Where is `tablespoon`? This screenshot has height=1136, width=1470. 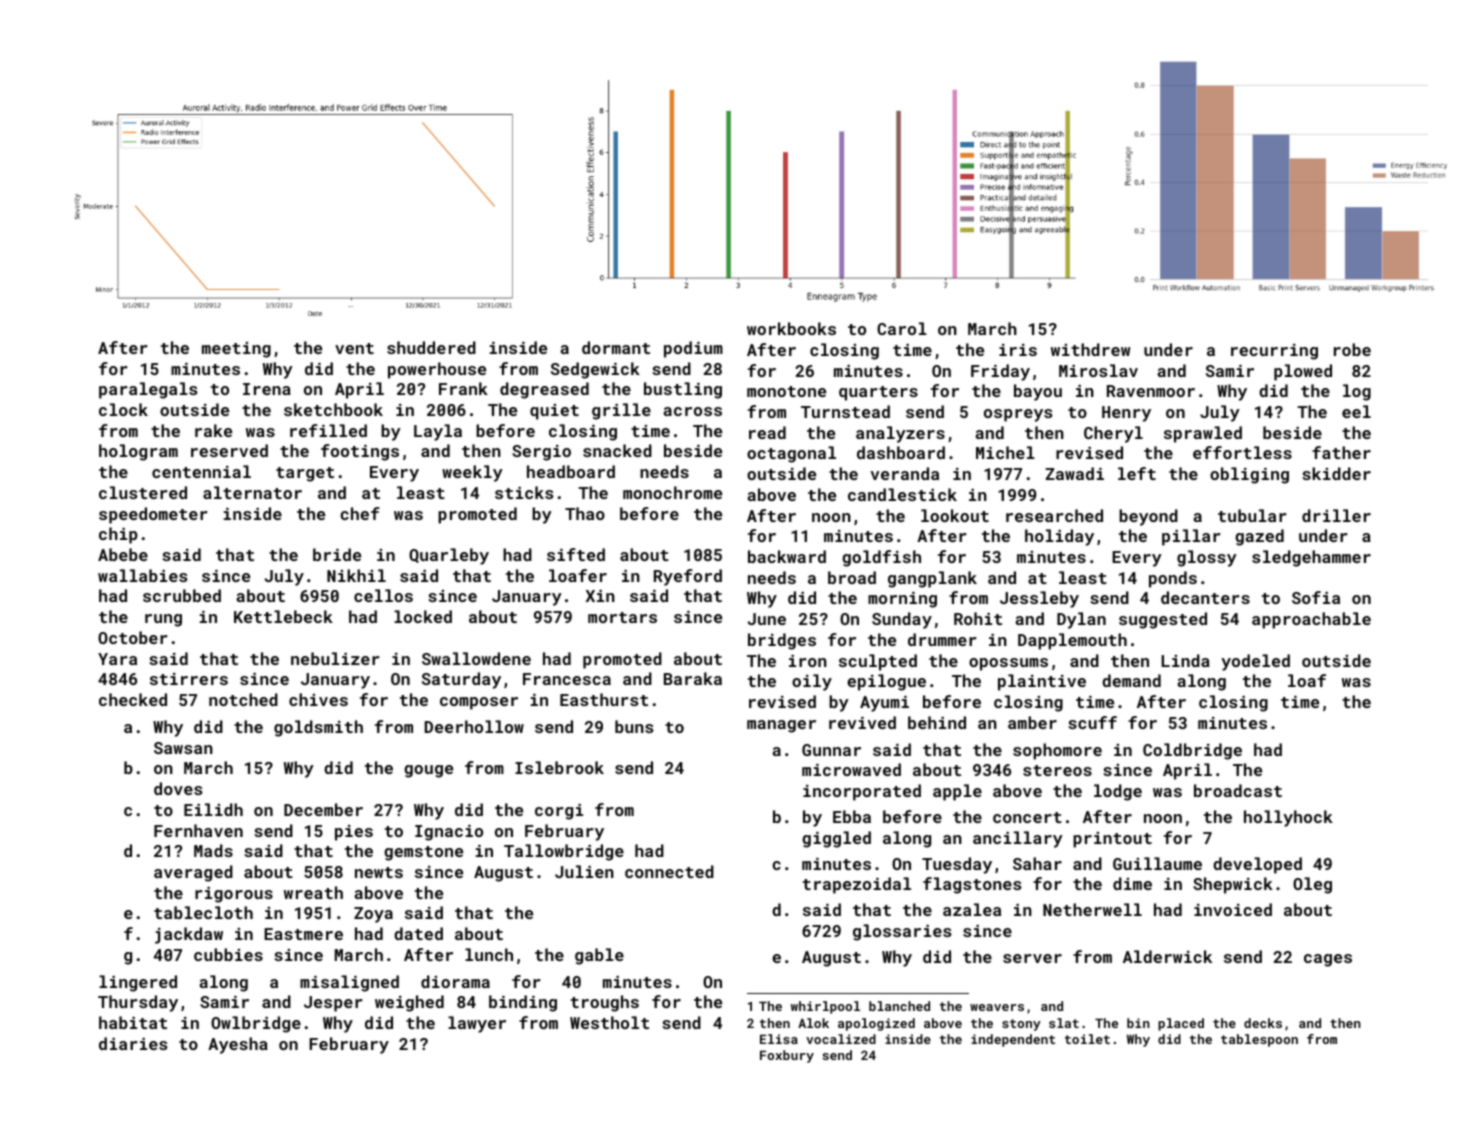
tablespoon is located at coordinates (1259, 1040).
